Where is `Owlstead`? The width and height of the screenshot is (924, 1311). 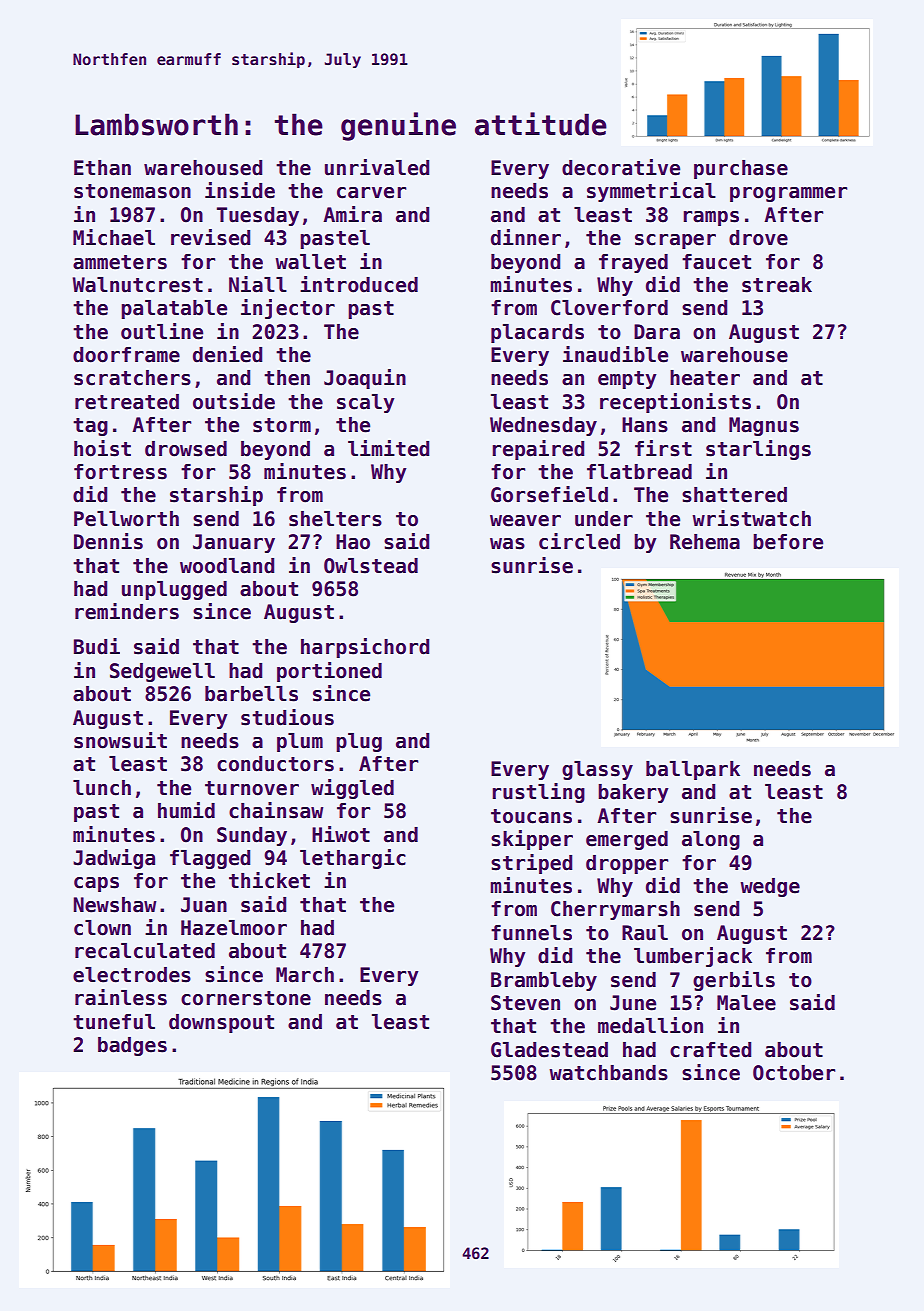 Owlstead is located at coordinates (371, 566).
